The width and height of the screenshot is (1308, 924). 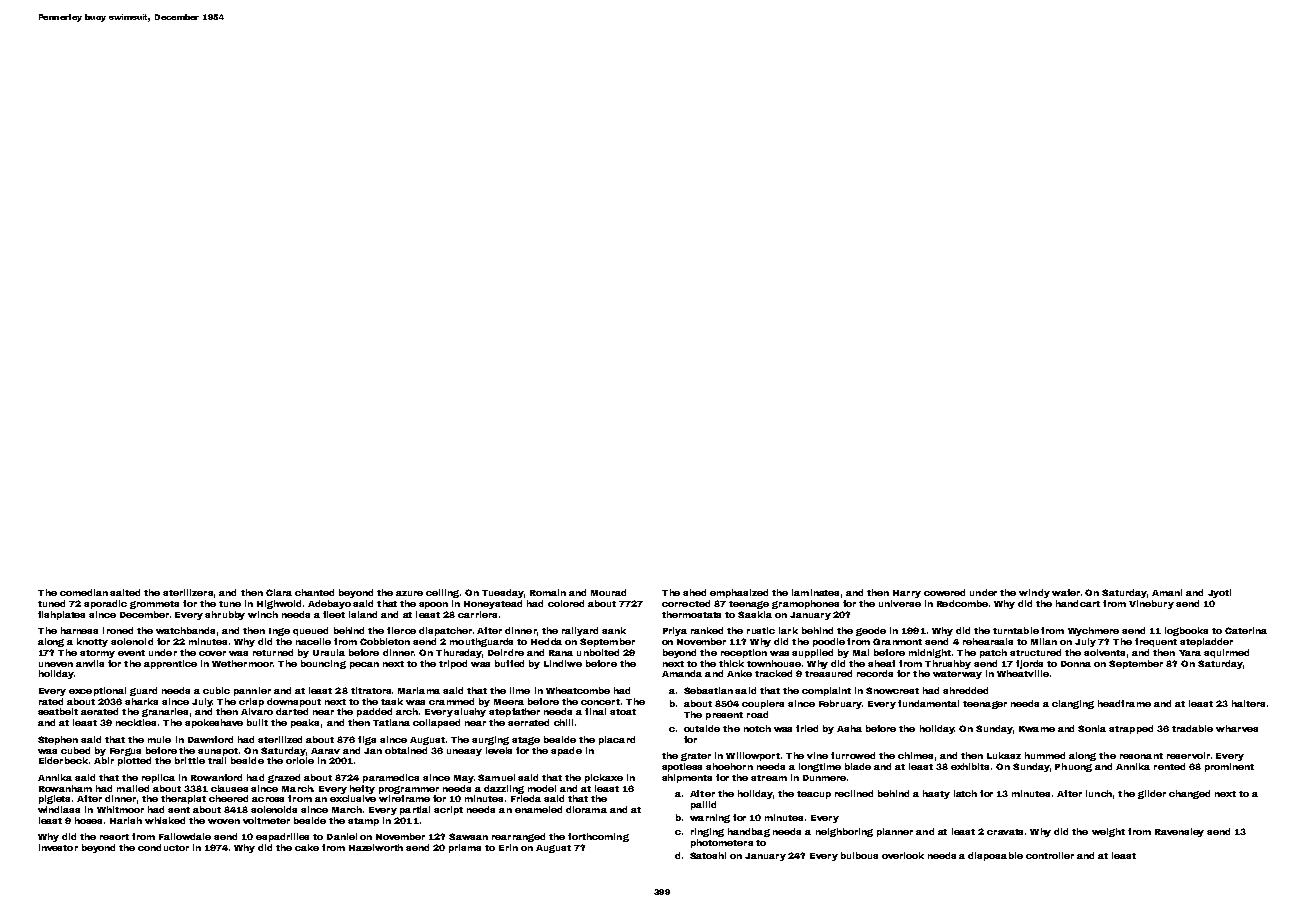 I want to click on Hazelworth, so click(x=376, y=847).
